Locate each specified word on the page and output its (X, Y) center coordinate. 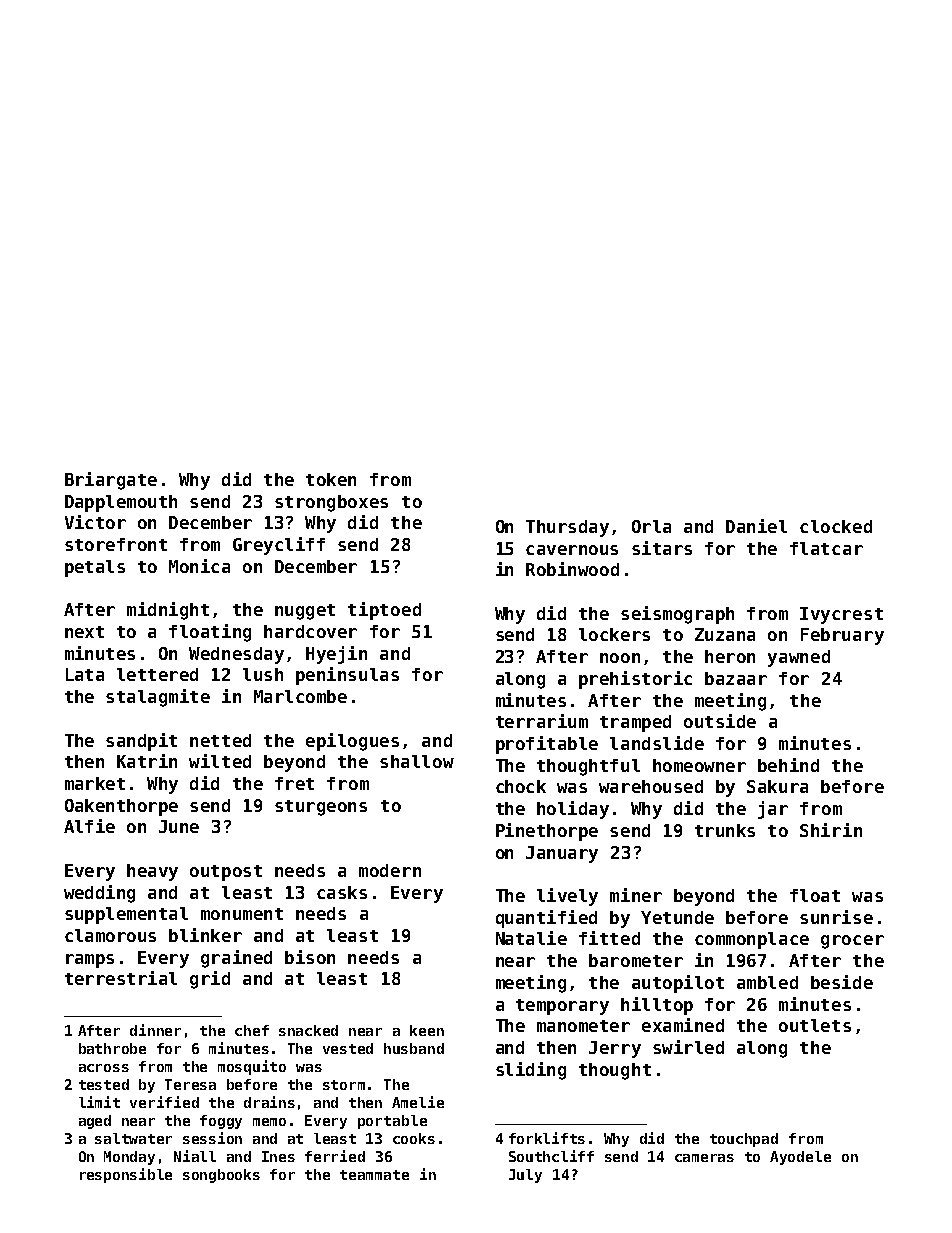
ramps (90, 961)
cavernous (572, 550)
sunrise (836, 917)
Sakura (777, 786)
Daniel (756, 526)
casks (342, 892)
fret (294, 783)
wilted (220, 761)
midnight (168, 611)
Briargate (111, 481)
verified (164, 1102)
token (331, 479)
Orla (651, 526)
